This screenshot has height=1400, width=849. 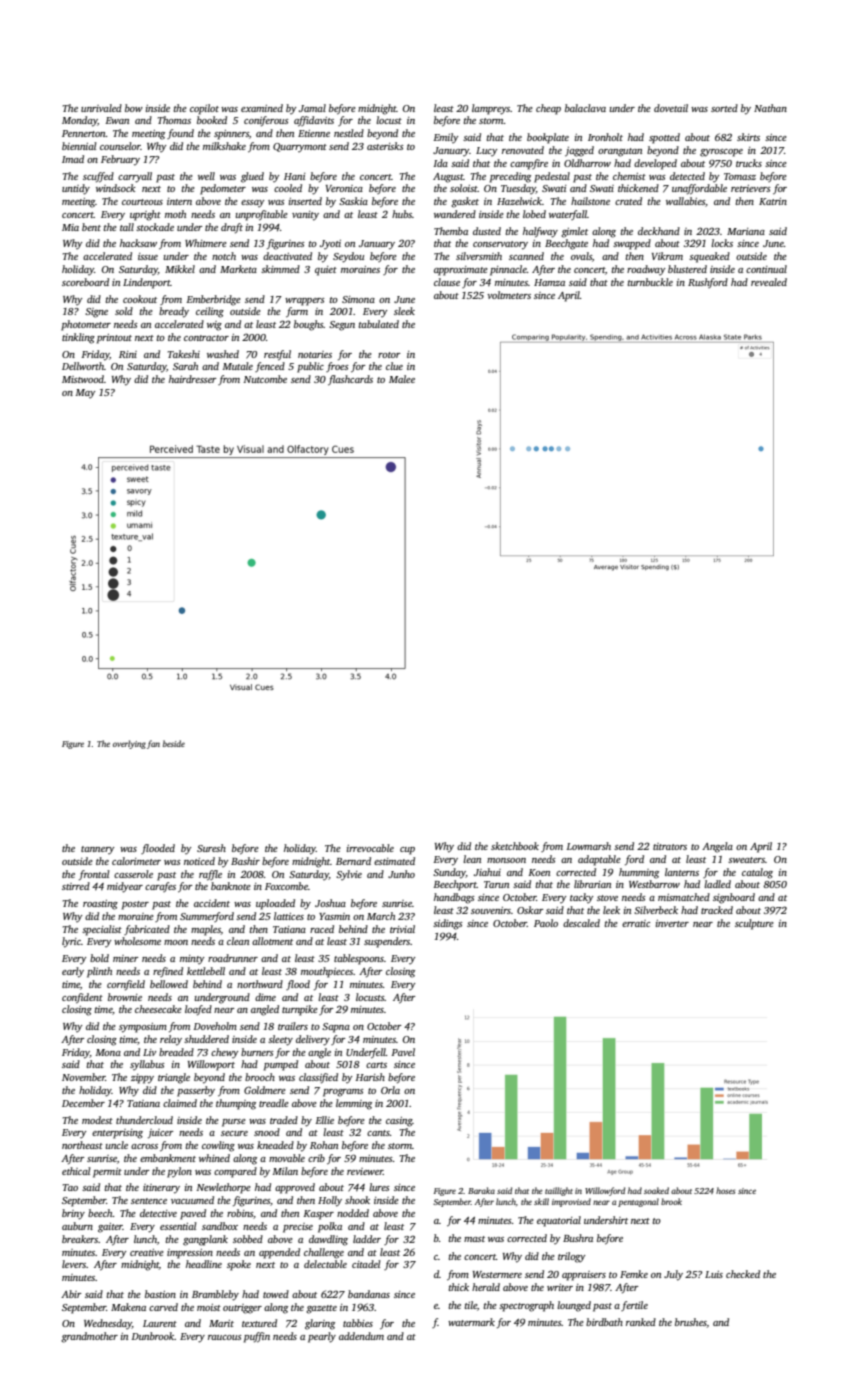 I want to click on Makena, so click(x=128, y=1307).
